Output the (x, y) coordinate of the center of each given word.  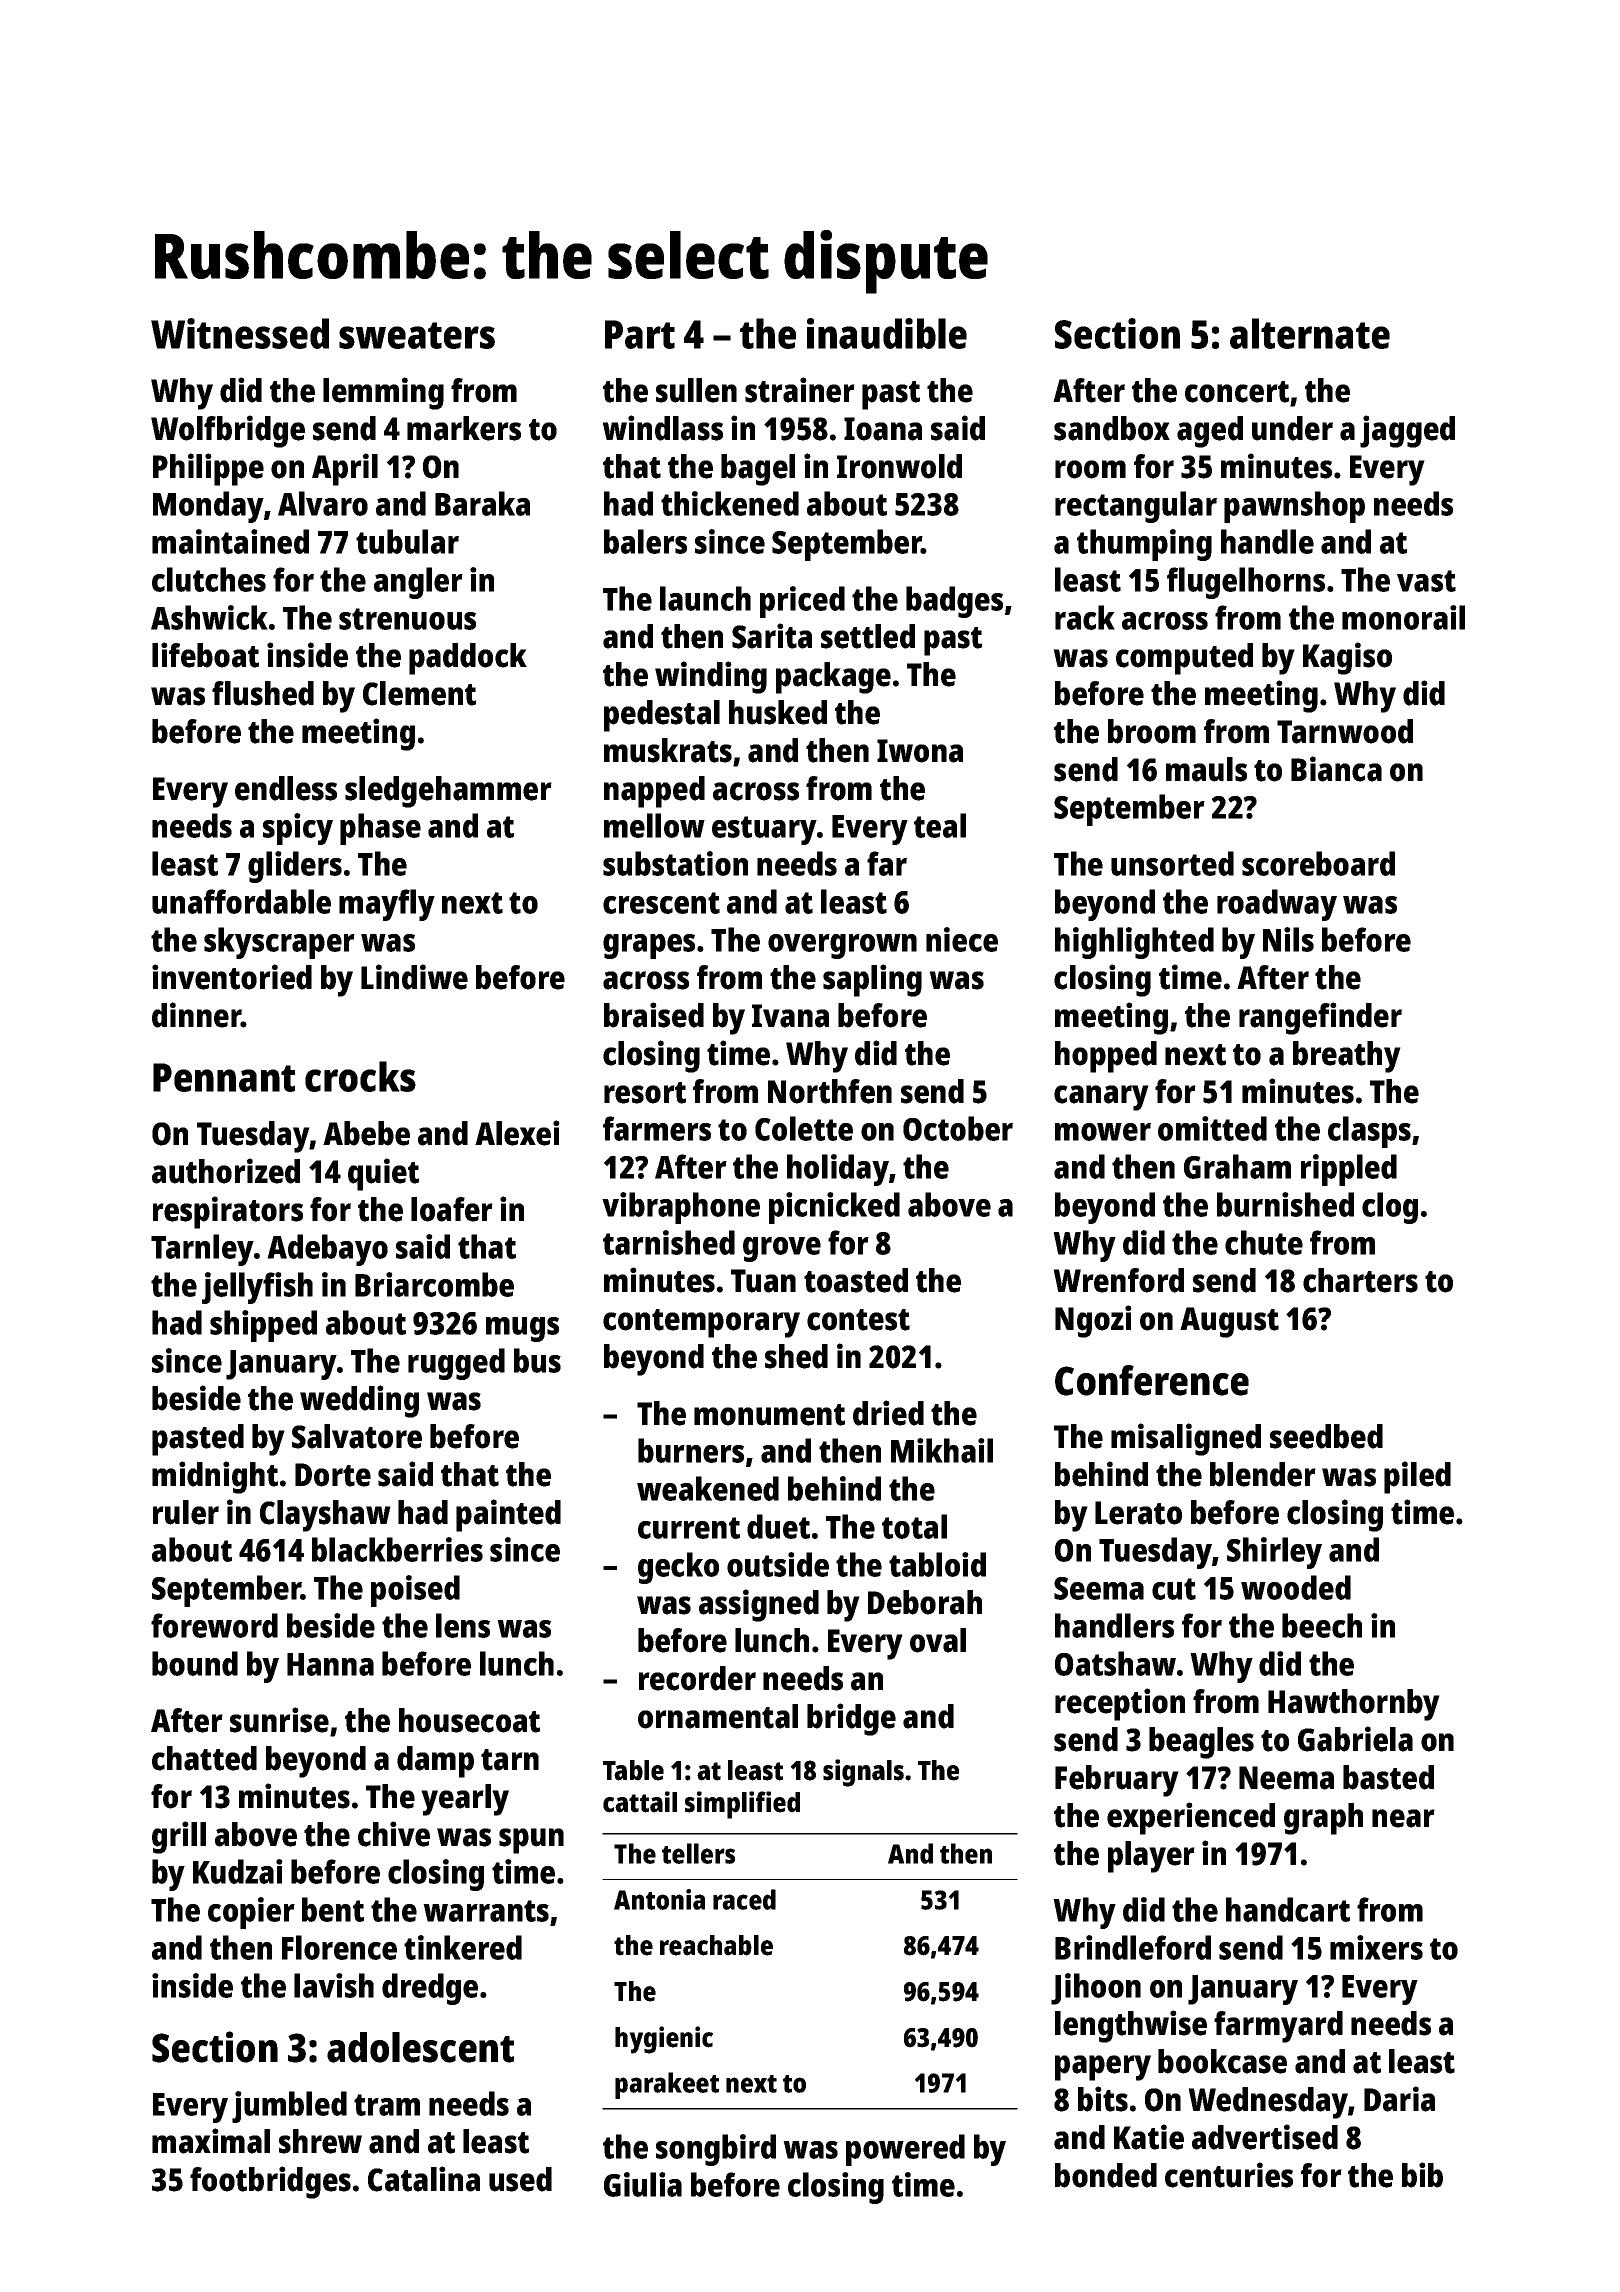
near (1403, 1818)
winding (711, 677)
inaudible (887, 333)
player (1151, 1857)
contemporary (701, 1323)
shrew (320, 2141)
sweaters (417, 335)
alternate (1310, 333)
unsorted (1172, 863)
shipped (263, 1326)
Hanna (330, 1664)
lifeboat (205, 655)
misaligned (1186, 1439)
